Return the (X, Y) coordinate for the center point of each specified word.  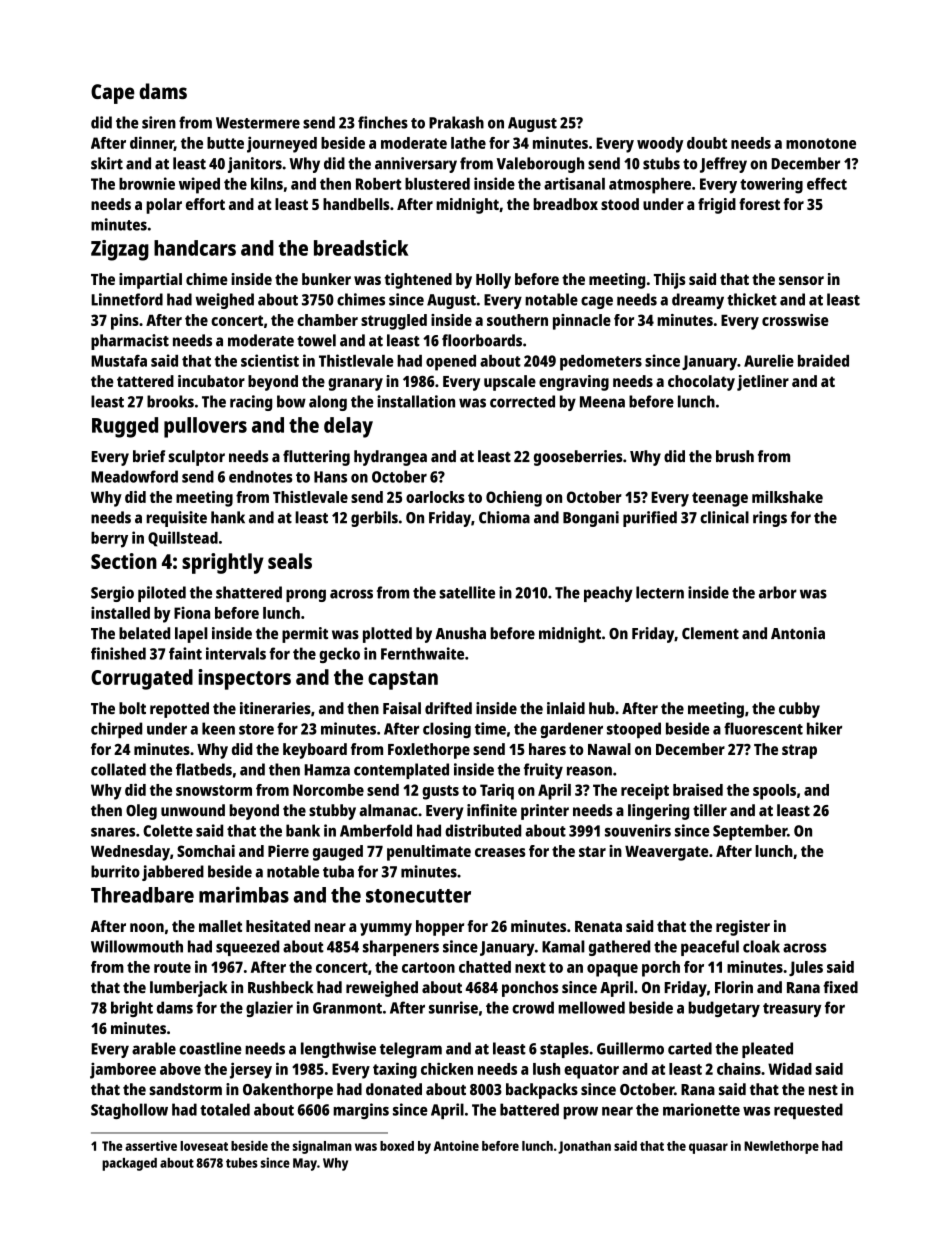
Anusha (460, 633)
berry (109, 540)
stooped (634, 730)
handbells (356, 204)
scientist (270, 360)
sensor (801, 280)
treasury (792, 1010)
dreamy (698, 301)
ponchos (530, 989)
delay (348, 427)
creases (500, 852)
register (743, 928)
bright (132, 1009)
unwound (193, 810)
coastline (210, 1048)
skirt (107, 163)
